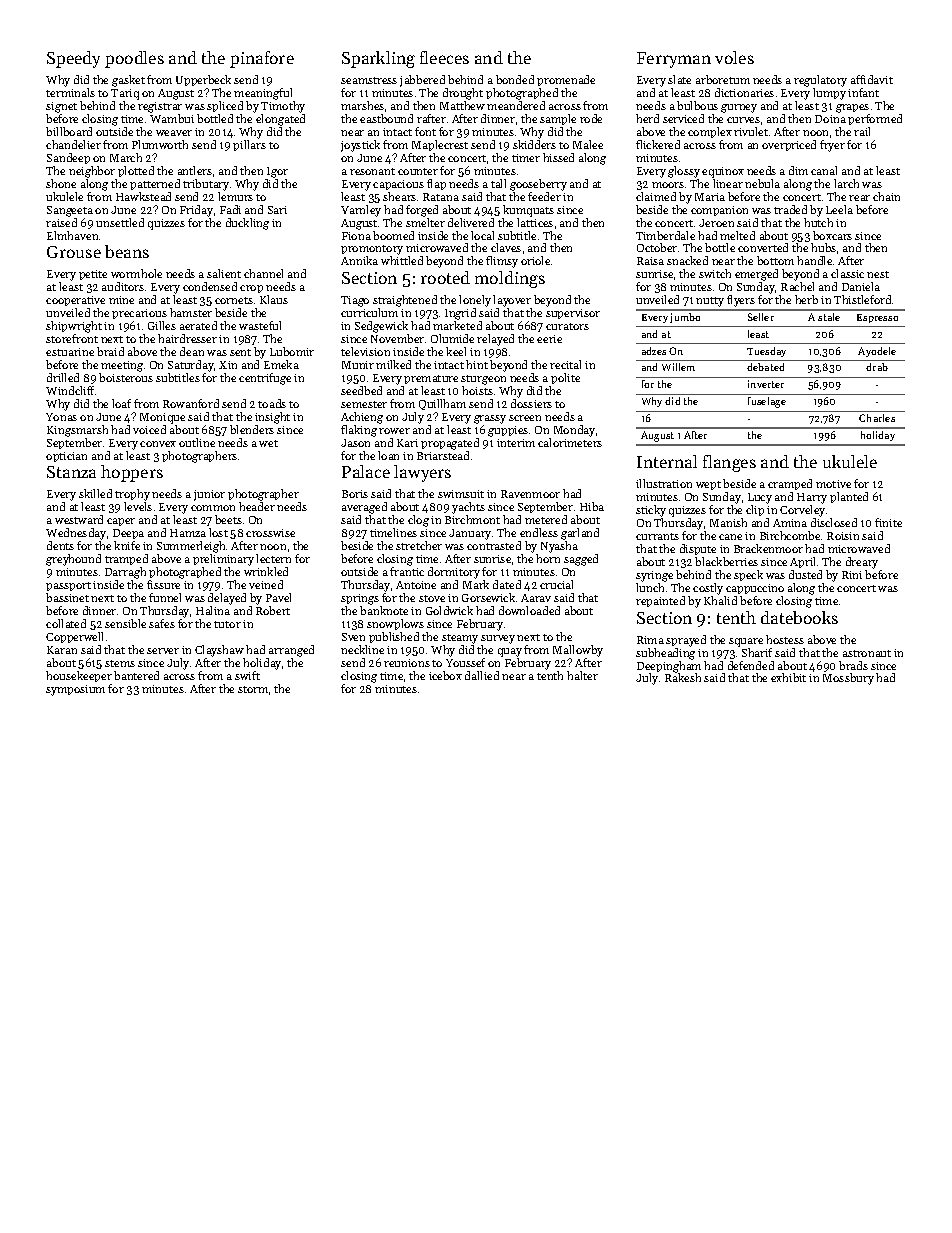 This screenshot has width=952, height=1233. I want to click on plotted, so click(136, 171).
